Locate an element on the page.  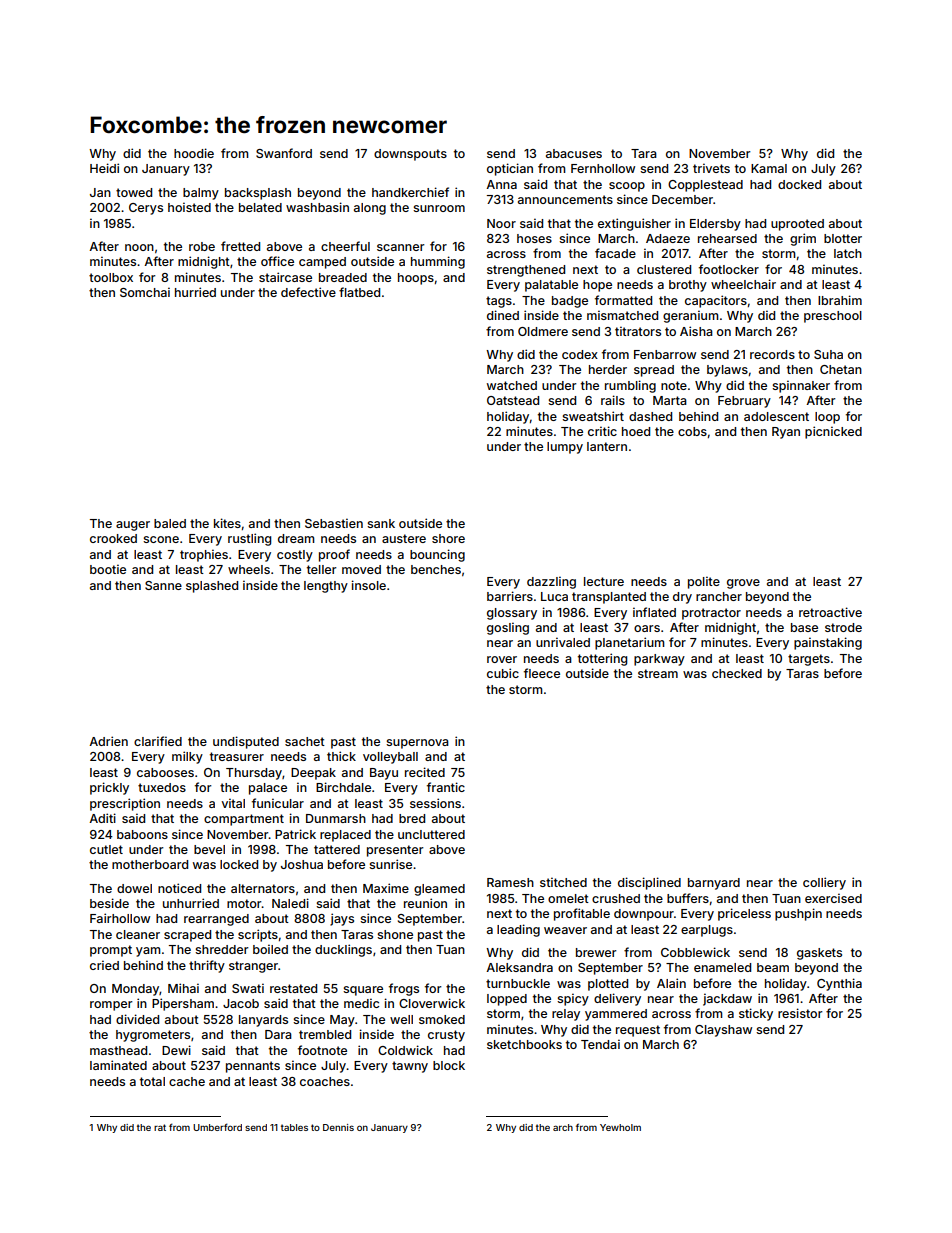
Luca is located at coordinates (554, 596).
